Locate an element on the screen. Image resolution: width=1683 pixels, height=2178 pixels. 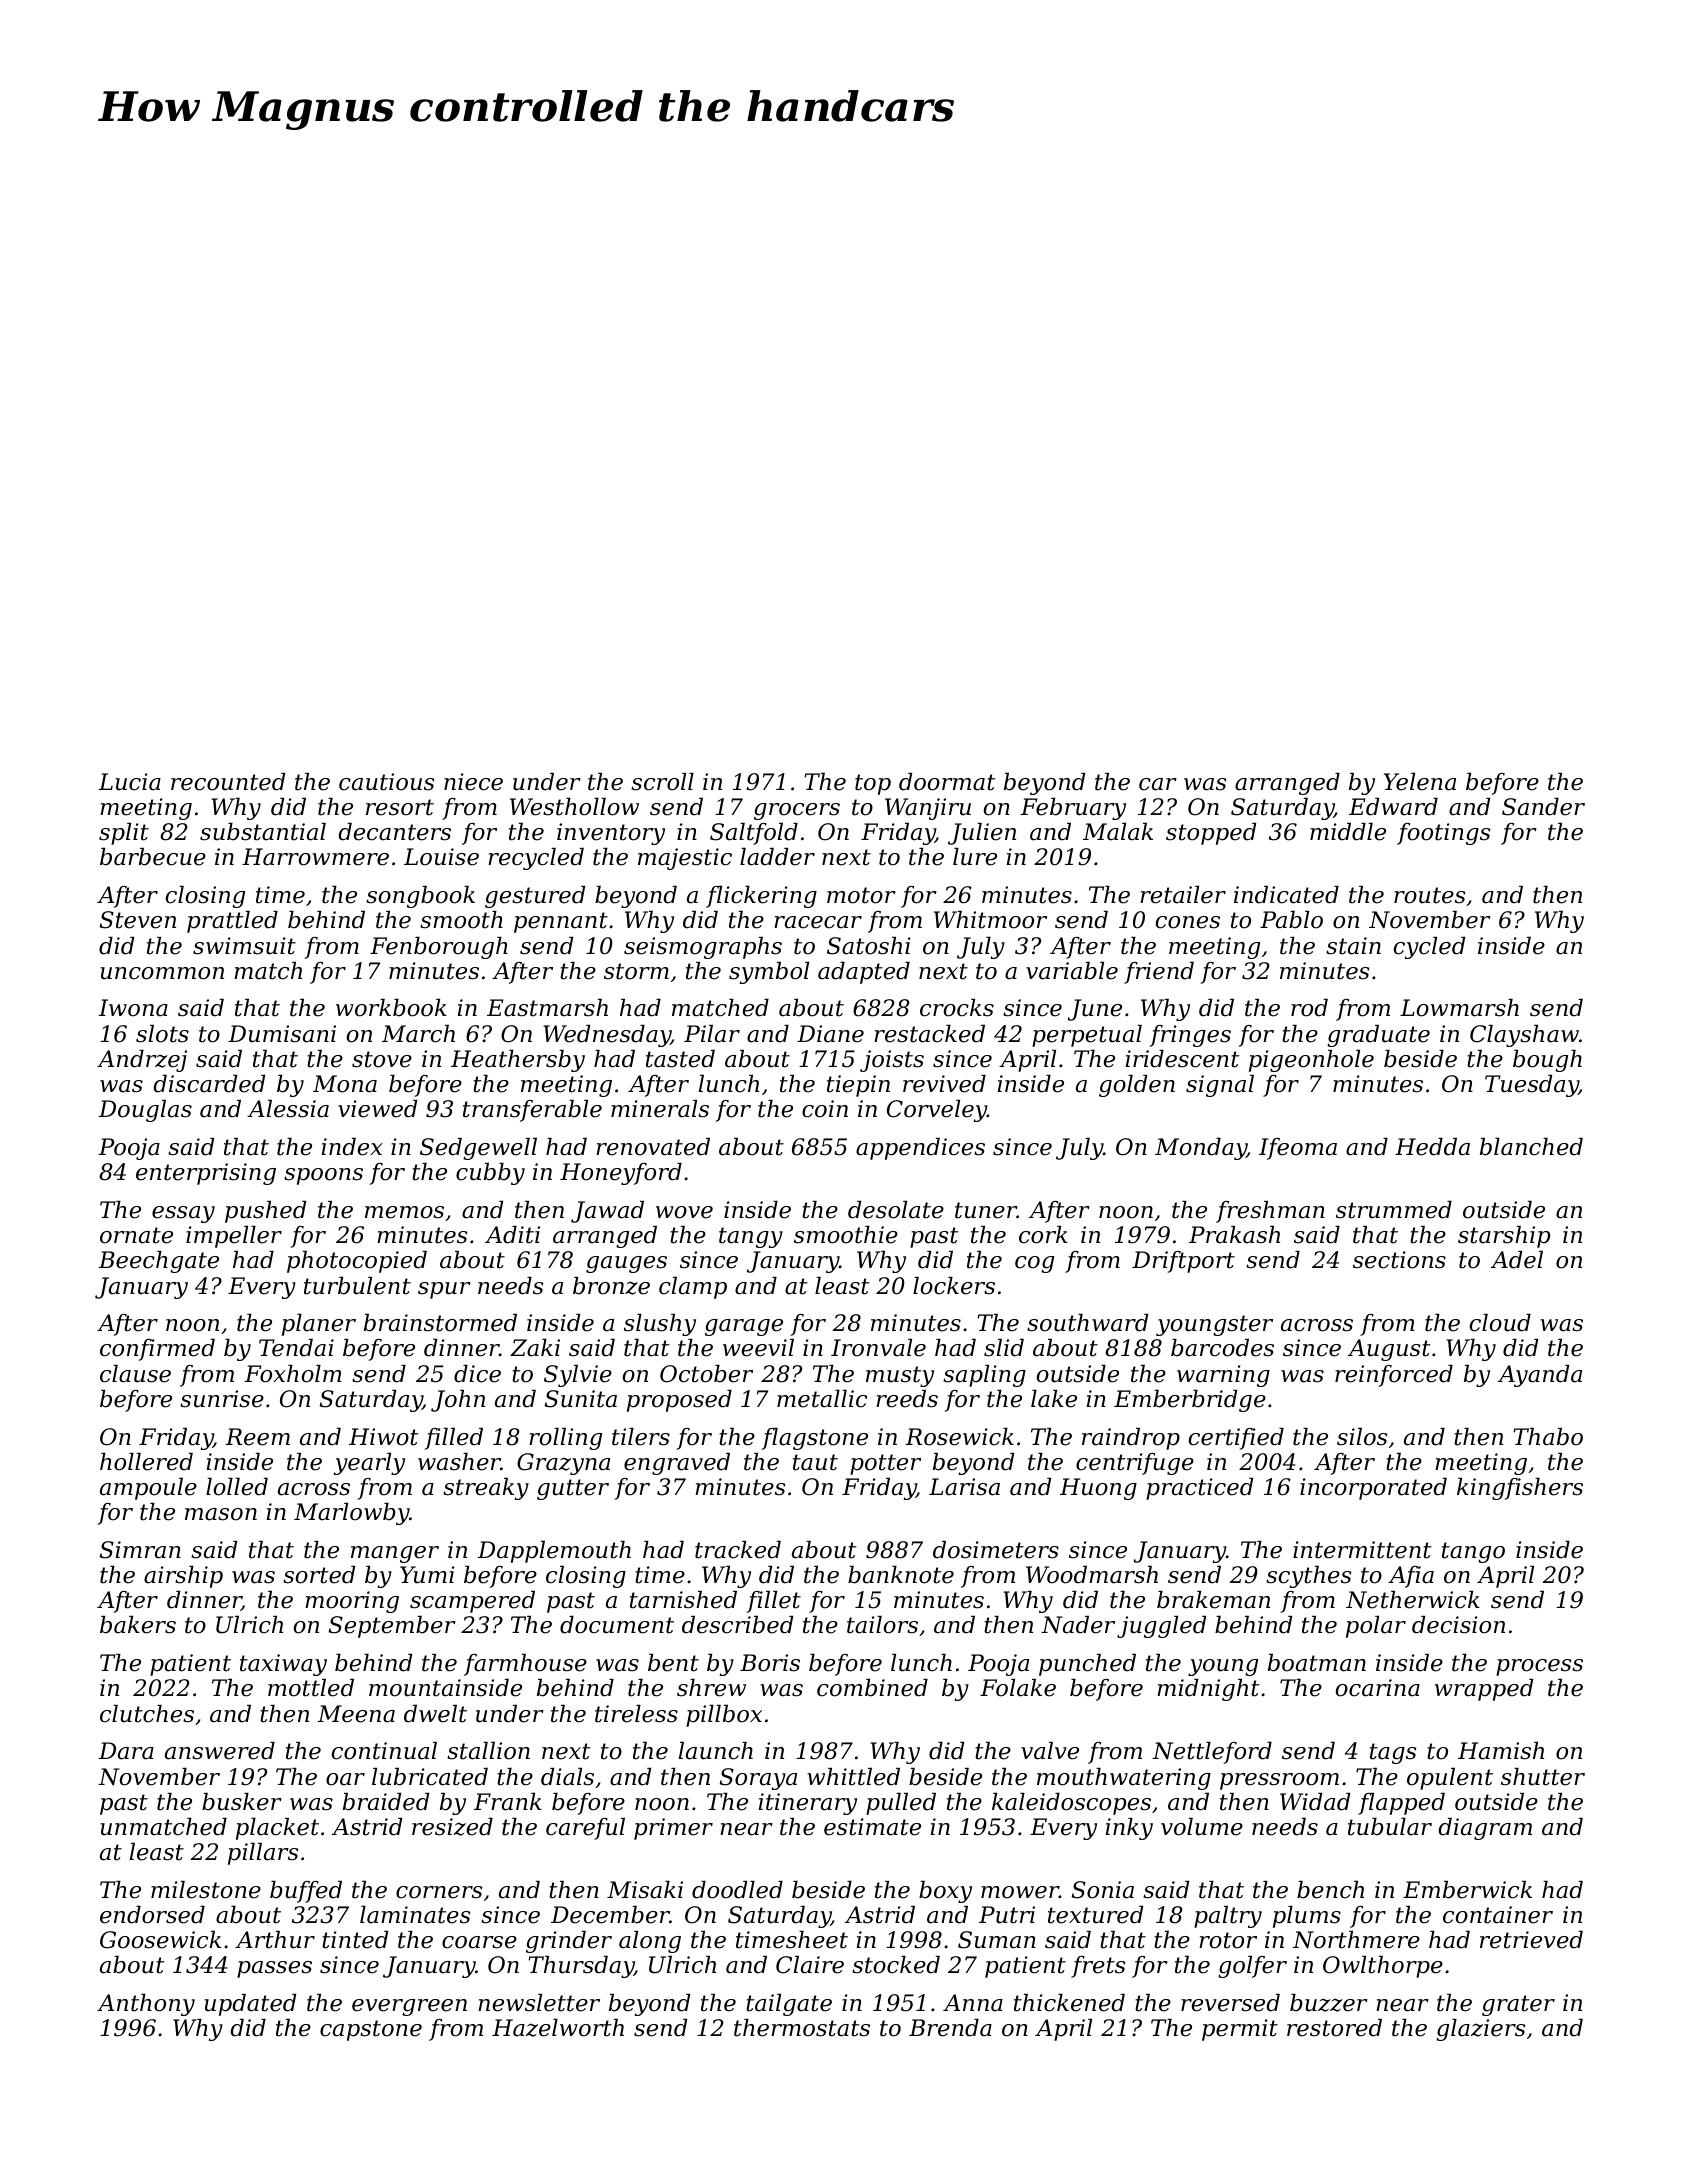
resized is located at coordinates (452, 1827).
